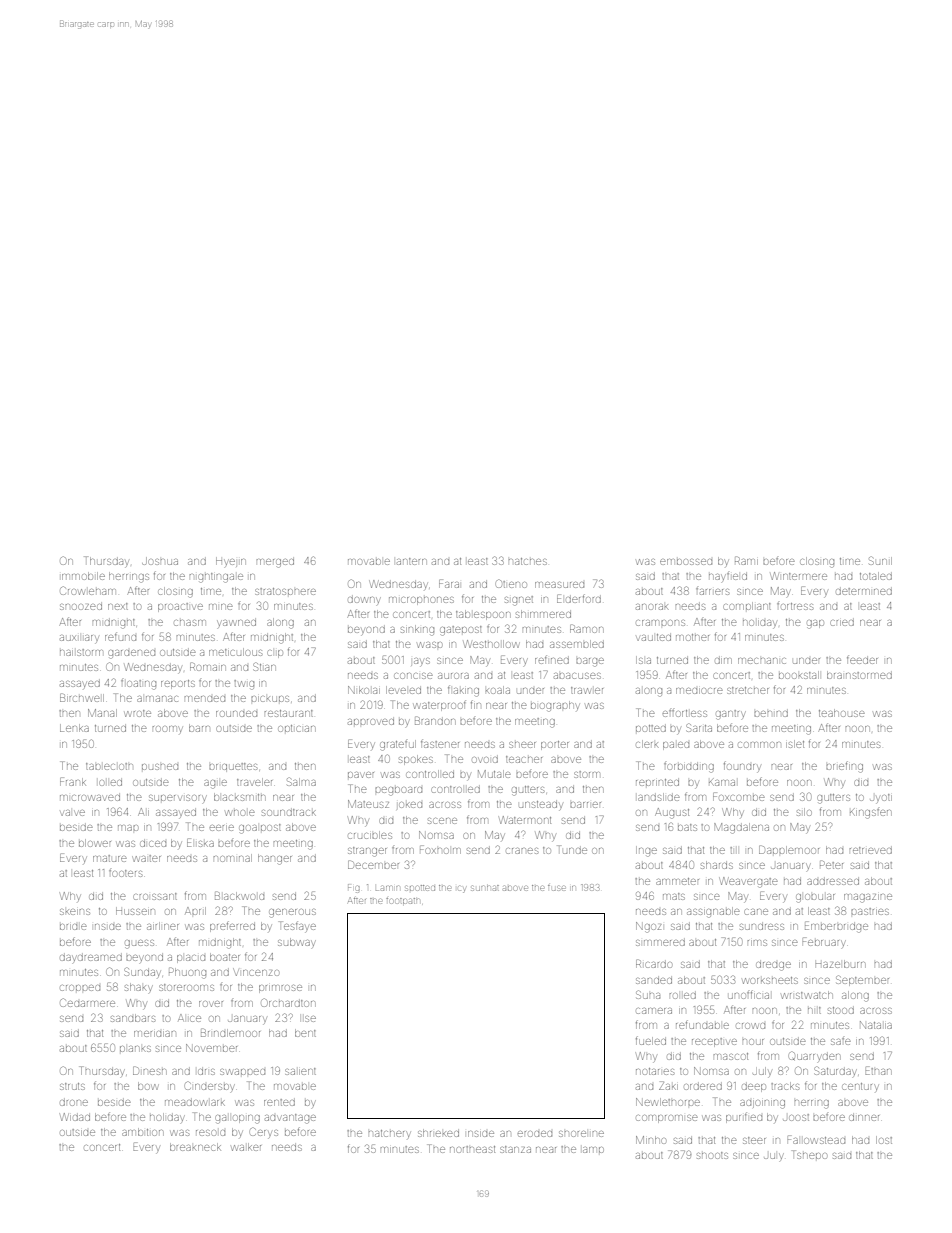  Describe the element at coordinates (585, 805) in the document. I see `barrier` at that location.
